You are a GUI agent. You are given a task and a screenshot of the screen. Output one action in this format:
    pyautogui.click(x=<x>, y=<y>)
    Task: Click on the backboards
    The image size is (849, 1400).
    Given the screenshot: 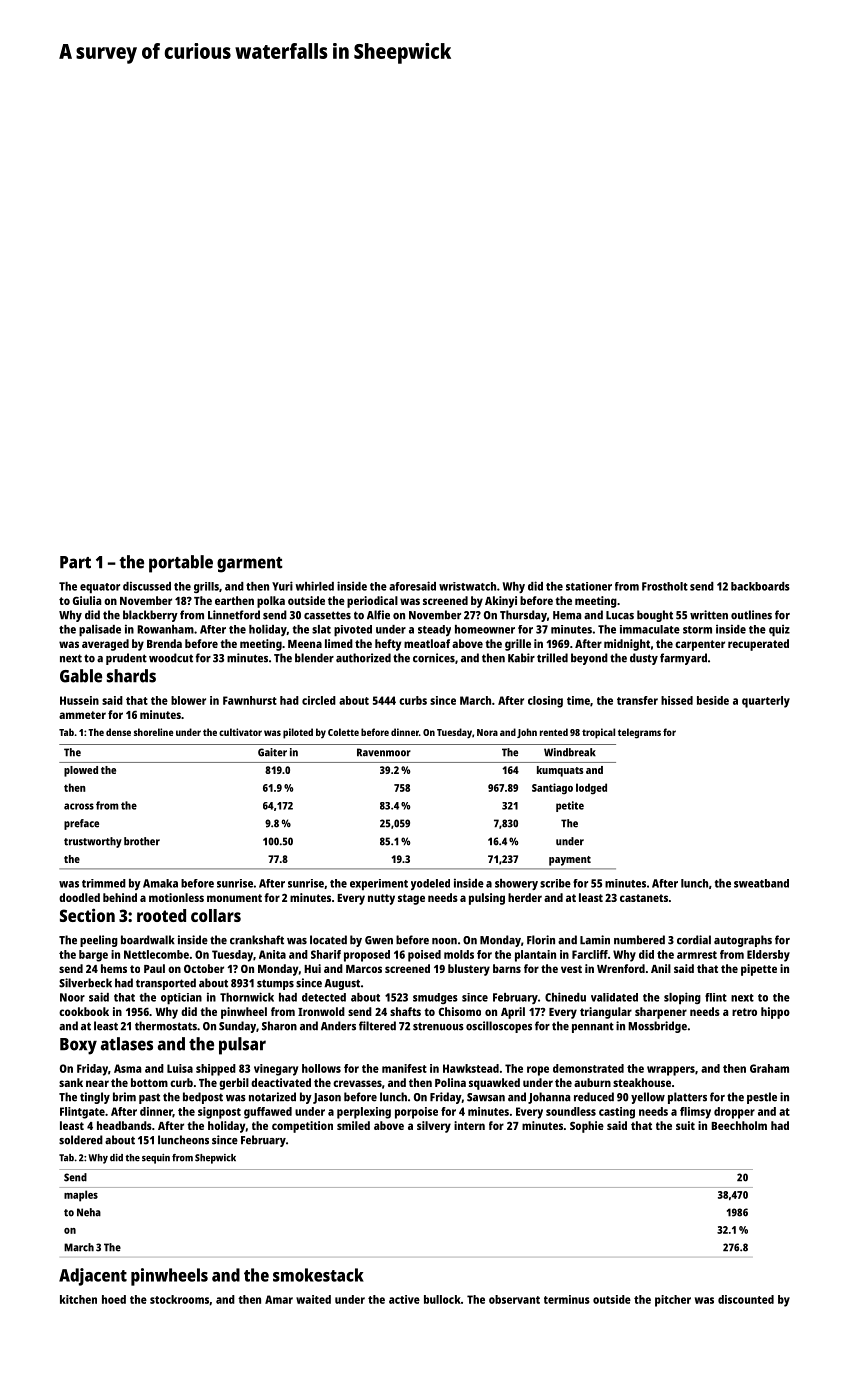 What is the action you would take?
    pyautogui.click(x=760, y=586)
